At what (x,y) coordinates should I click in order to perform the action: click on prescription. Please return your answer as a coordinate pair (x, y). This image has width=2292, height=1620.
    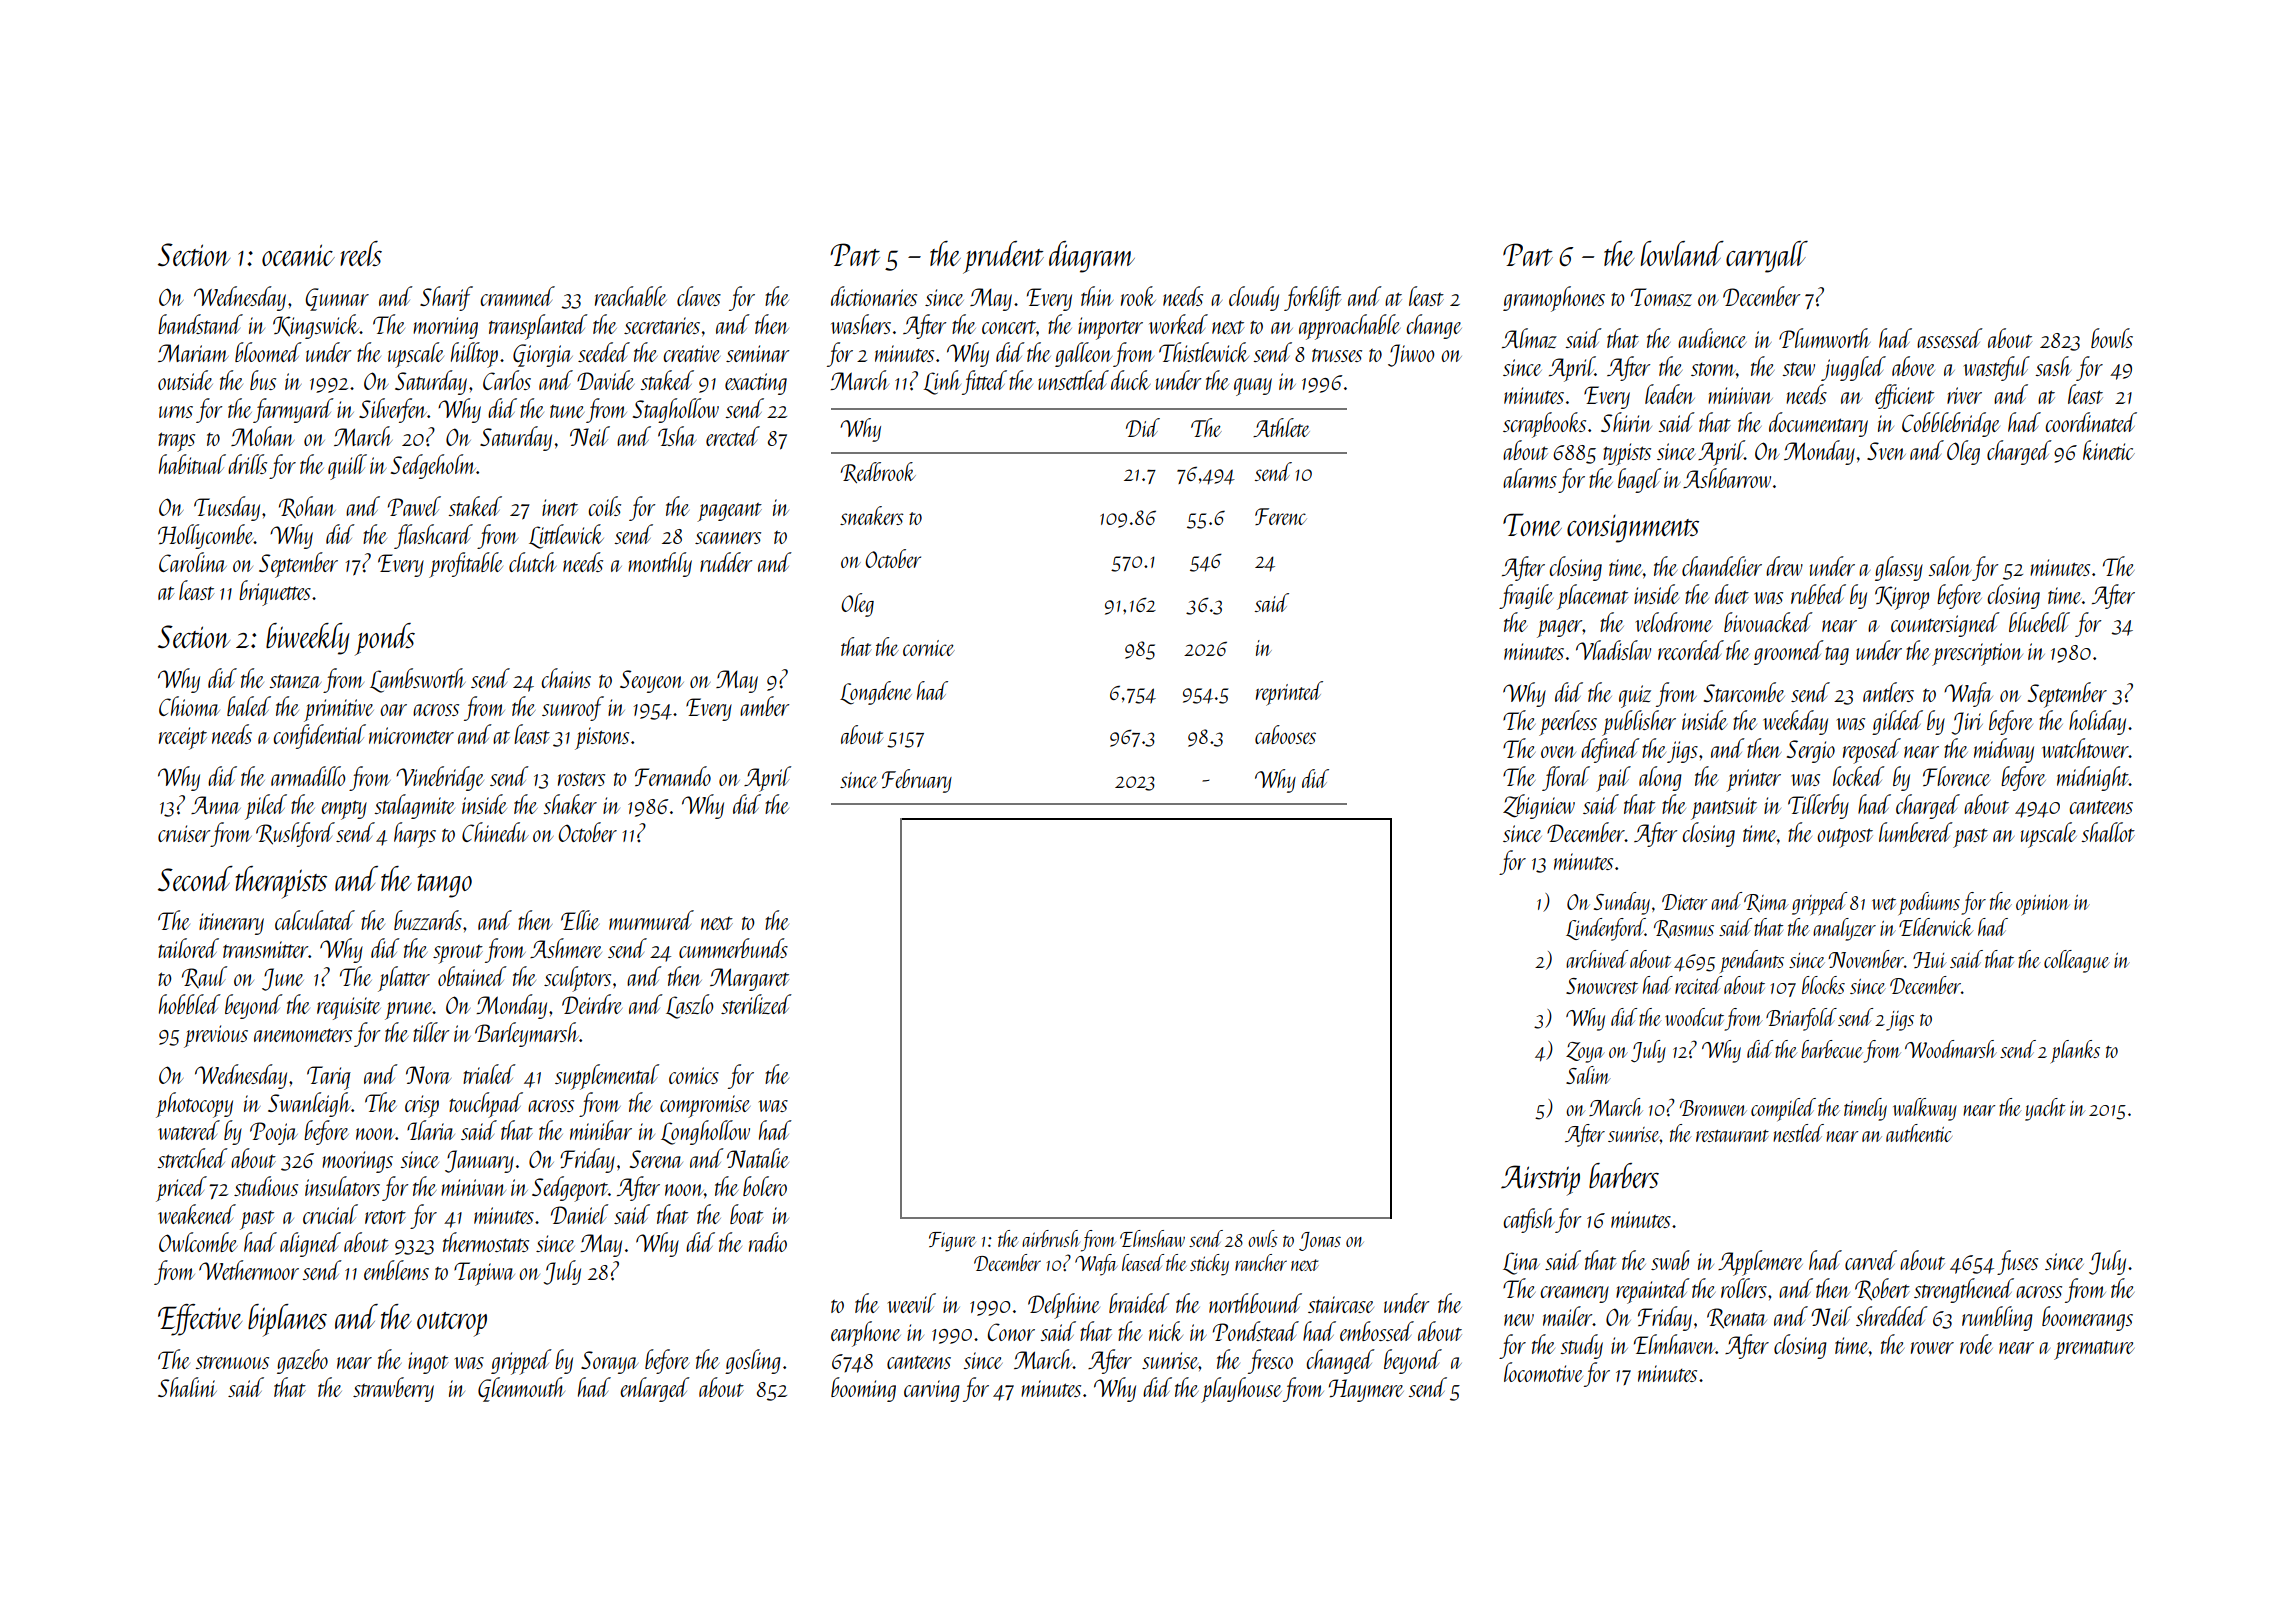
    Looking at the image, I should click on (1977, 654).
